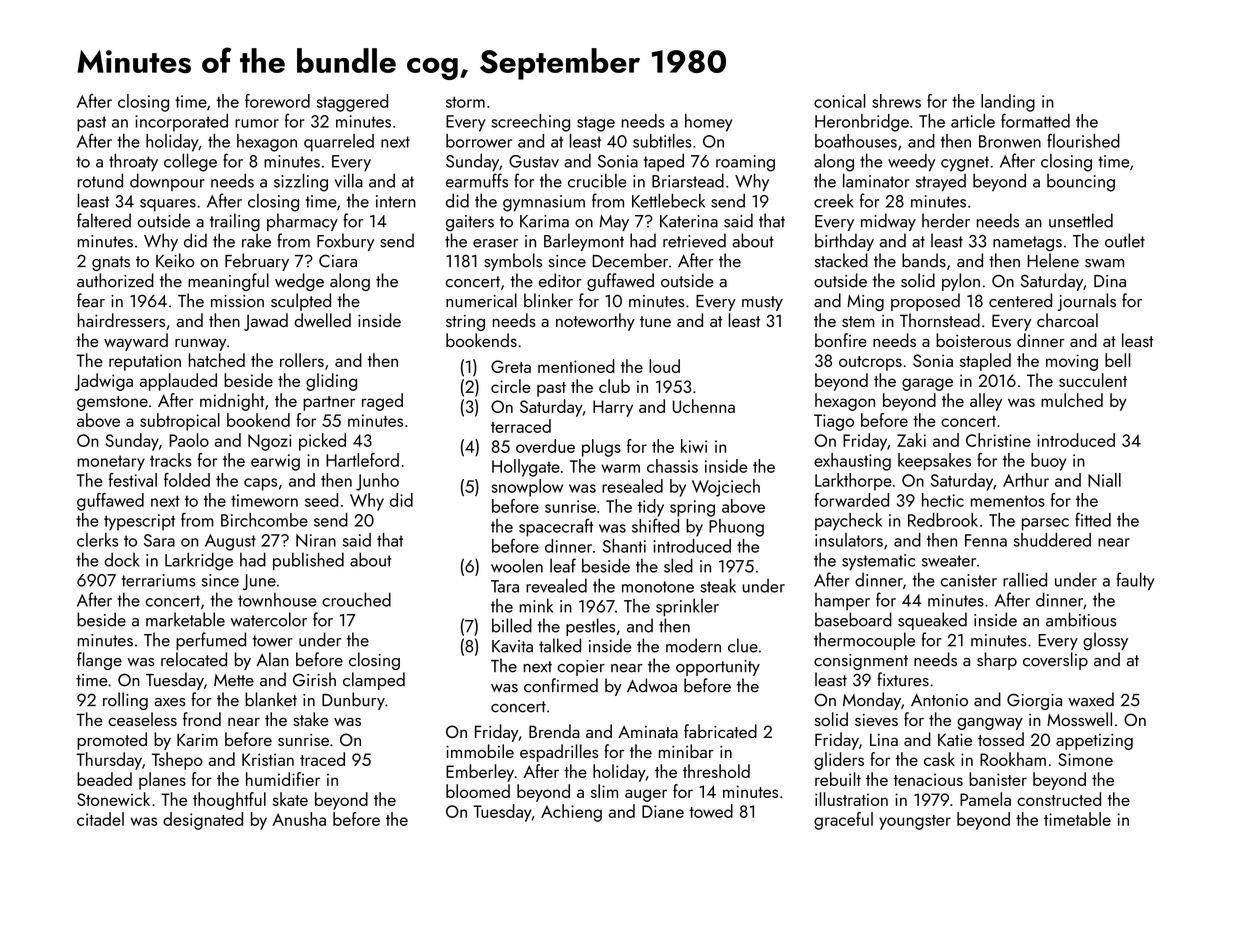 This screenshot has width=1233, height=952. I want to click on article, so click(973, 121).
